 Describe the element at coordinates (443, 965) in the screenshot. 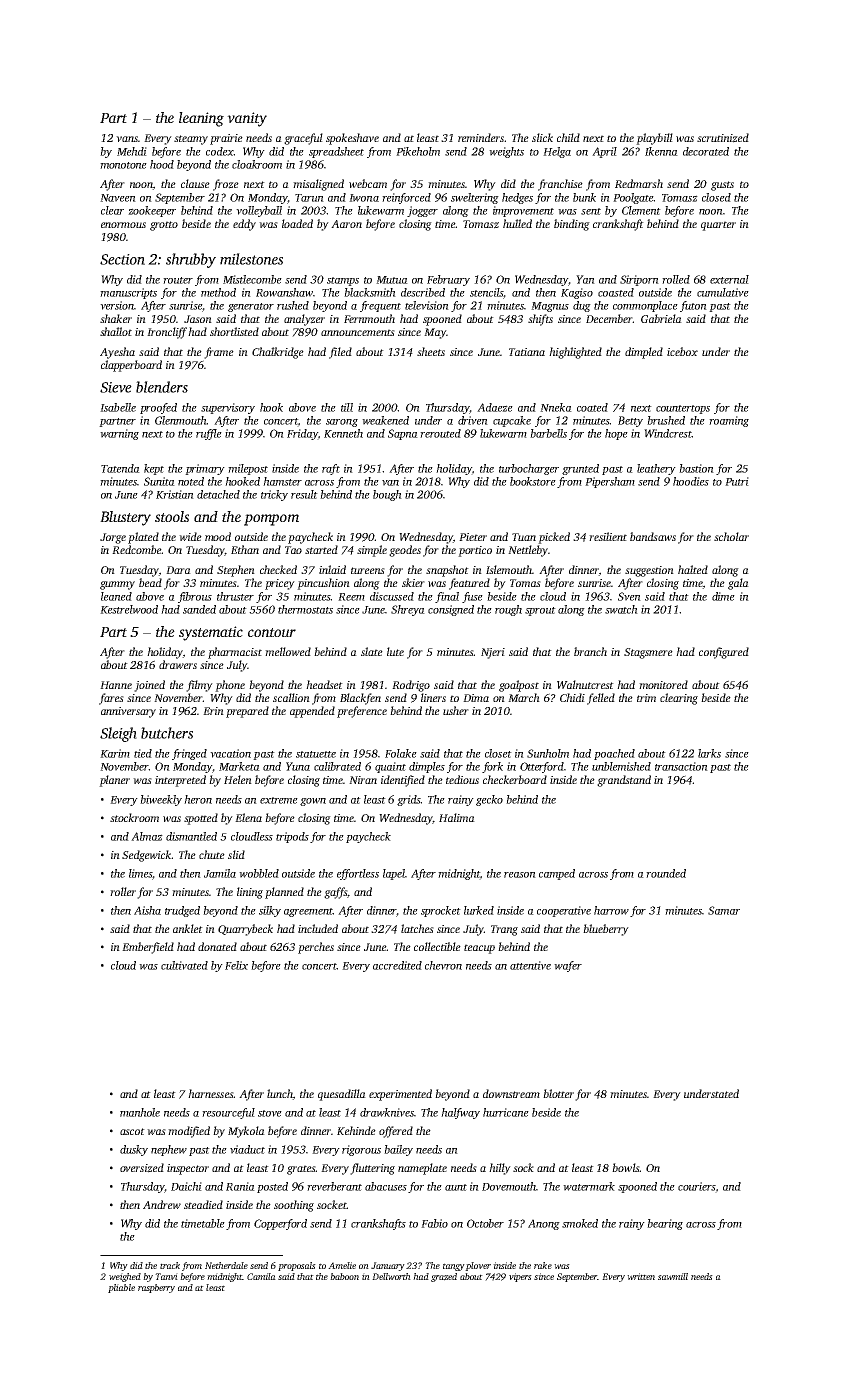

I see `chevron` at that location.
